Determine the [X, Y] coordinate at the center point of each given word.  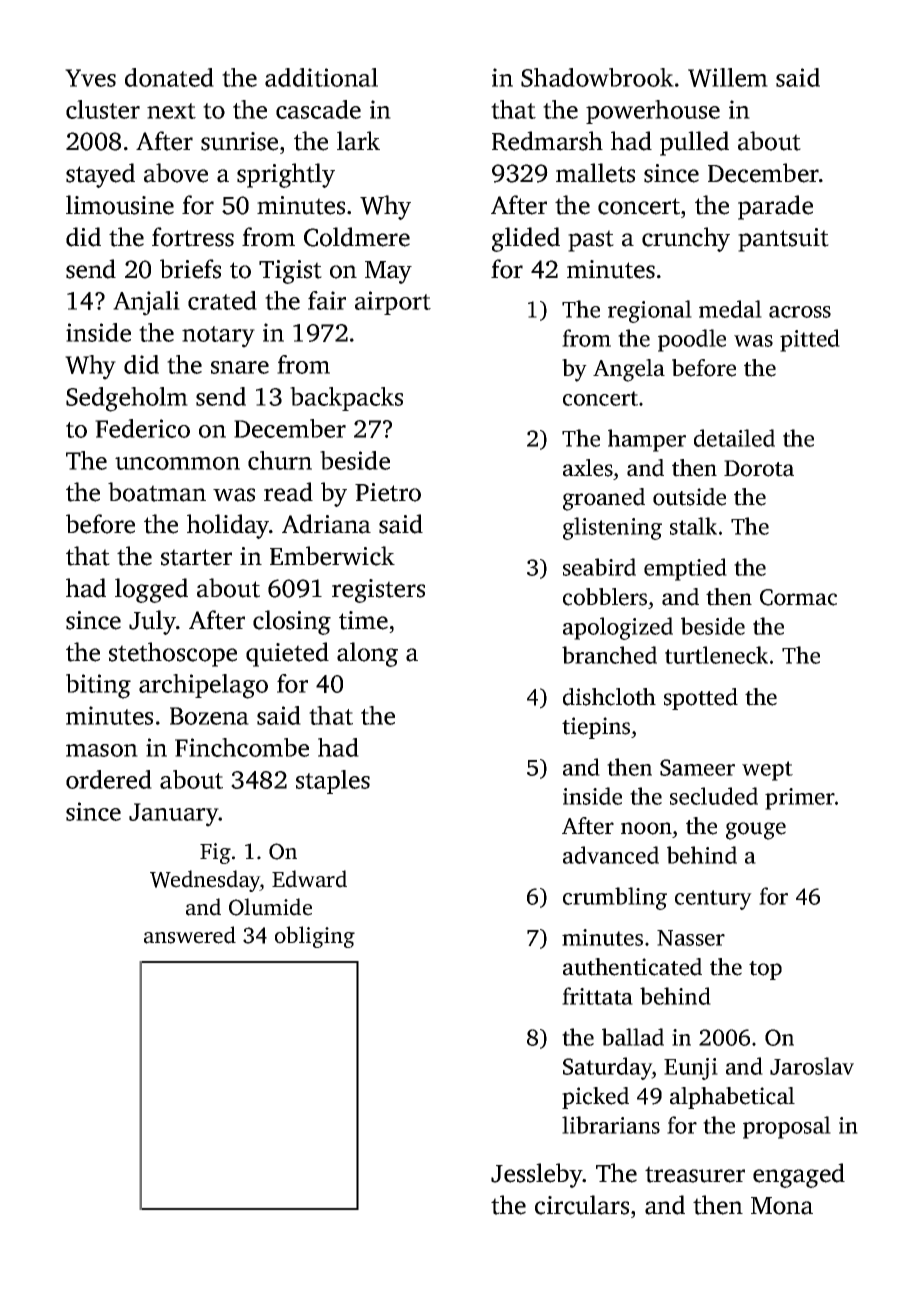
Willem [728, 77]
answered [190, 935]
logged [151, 590]
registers [378, 591]
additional [321, 77]
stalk [693, 526]
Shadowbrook [597, 77]
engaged [799, 1175]
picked [595, 1098]
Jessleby [537, 1175]
